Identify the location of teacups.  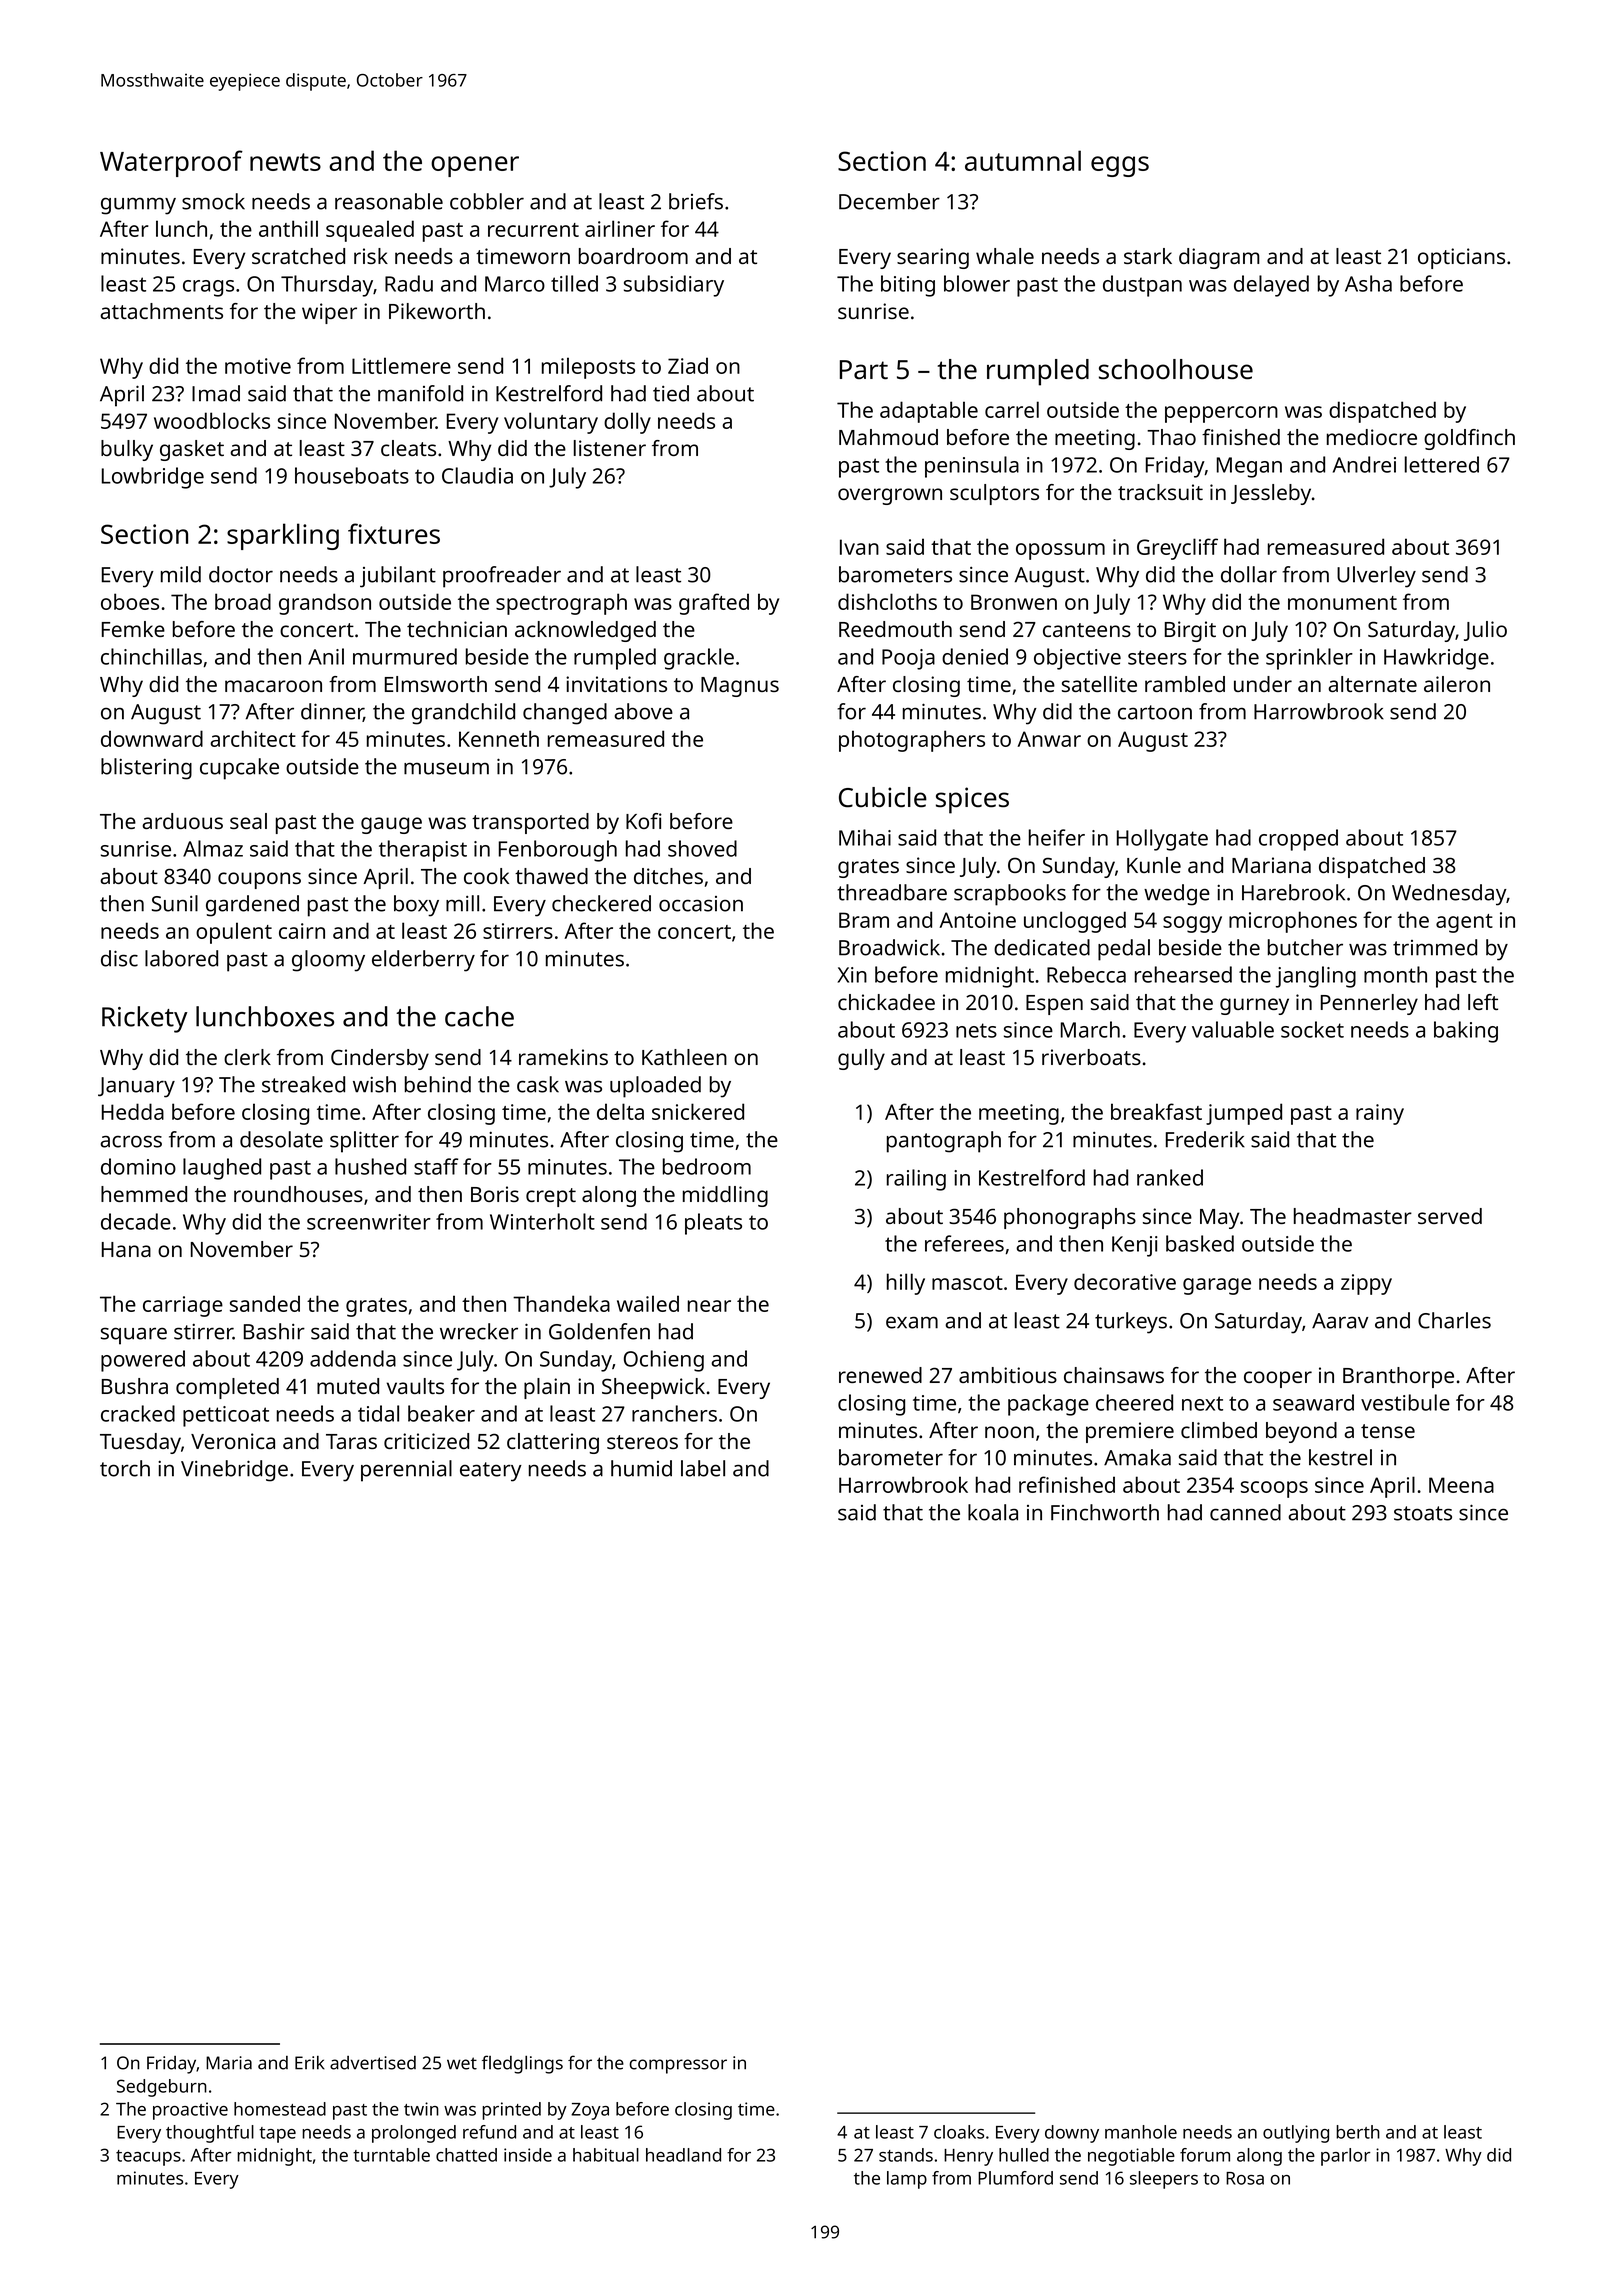
(148, 2158).
